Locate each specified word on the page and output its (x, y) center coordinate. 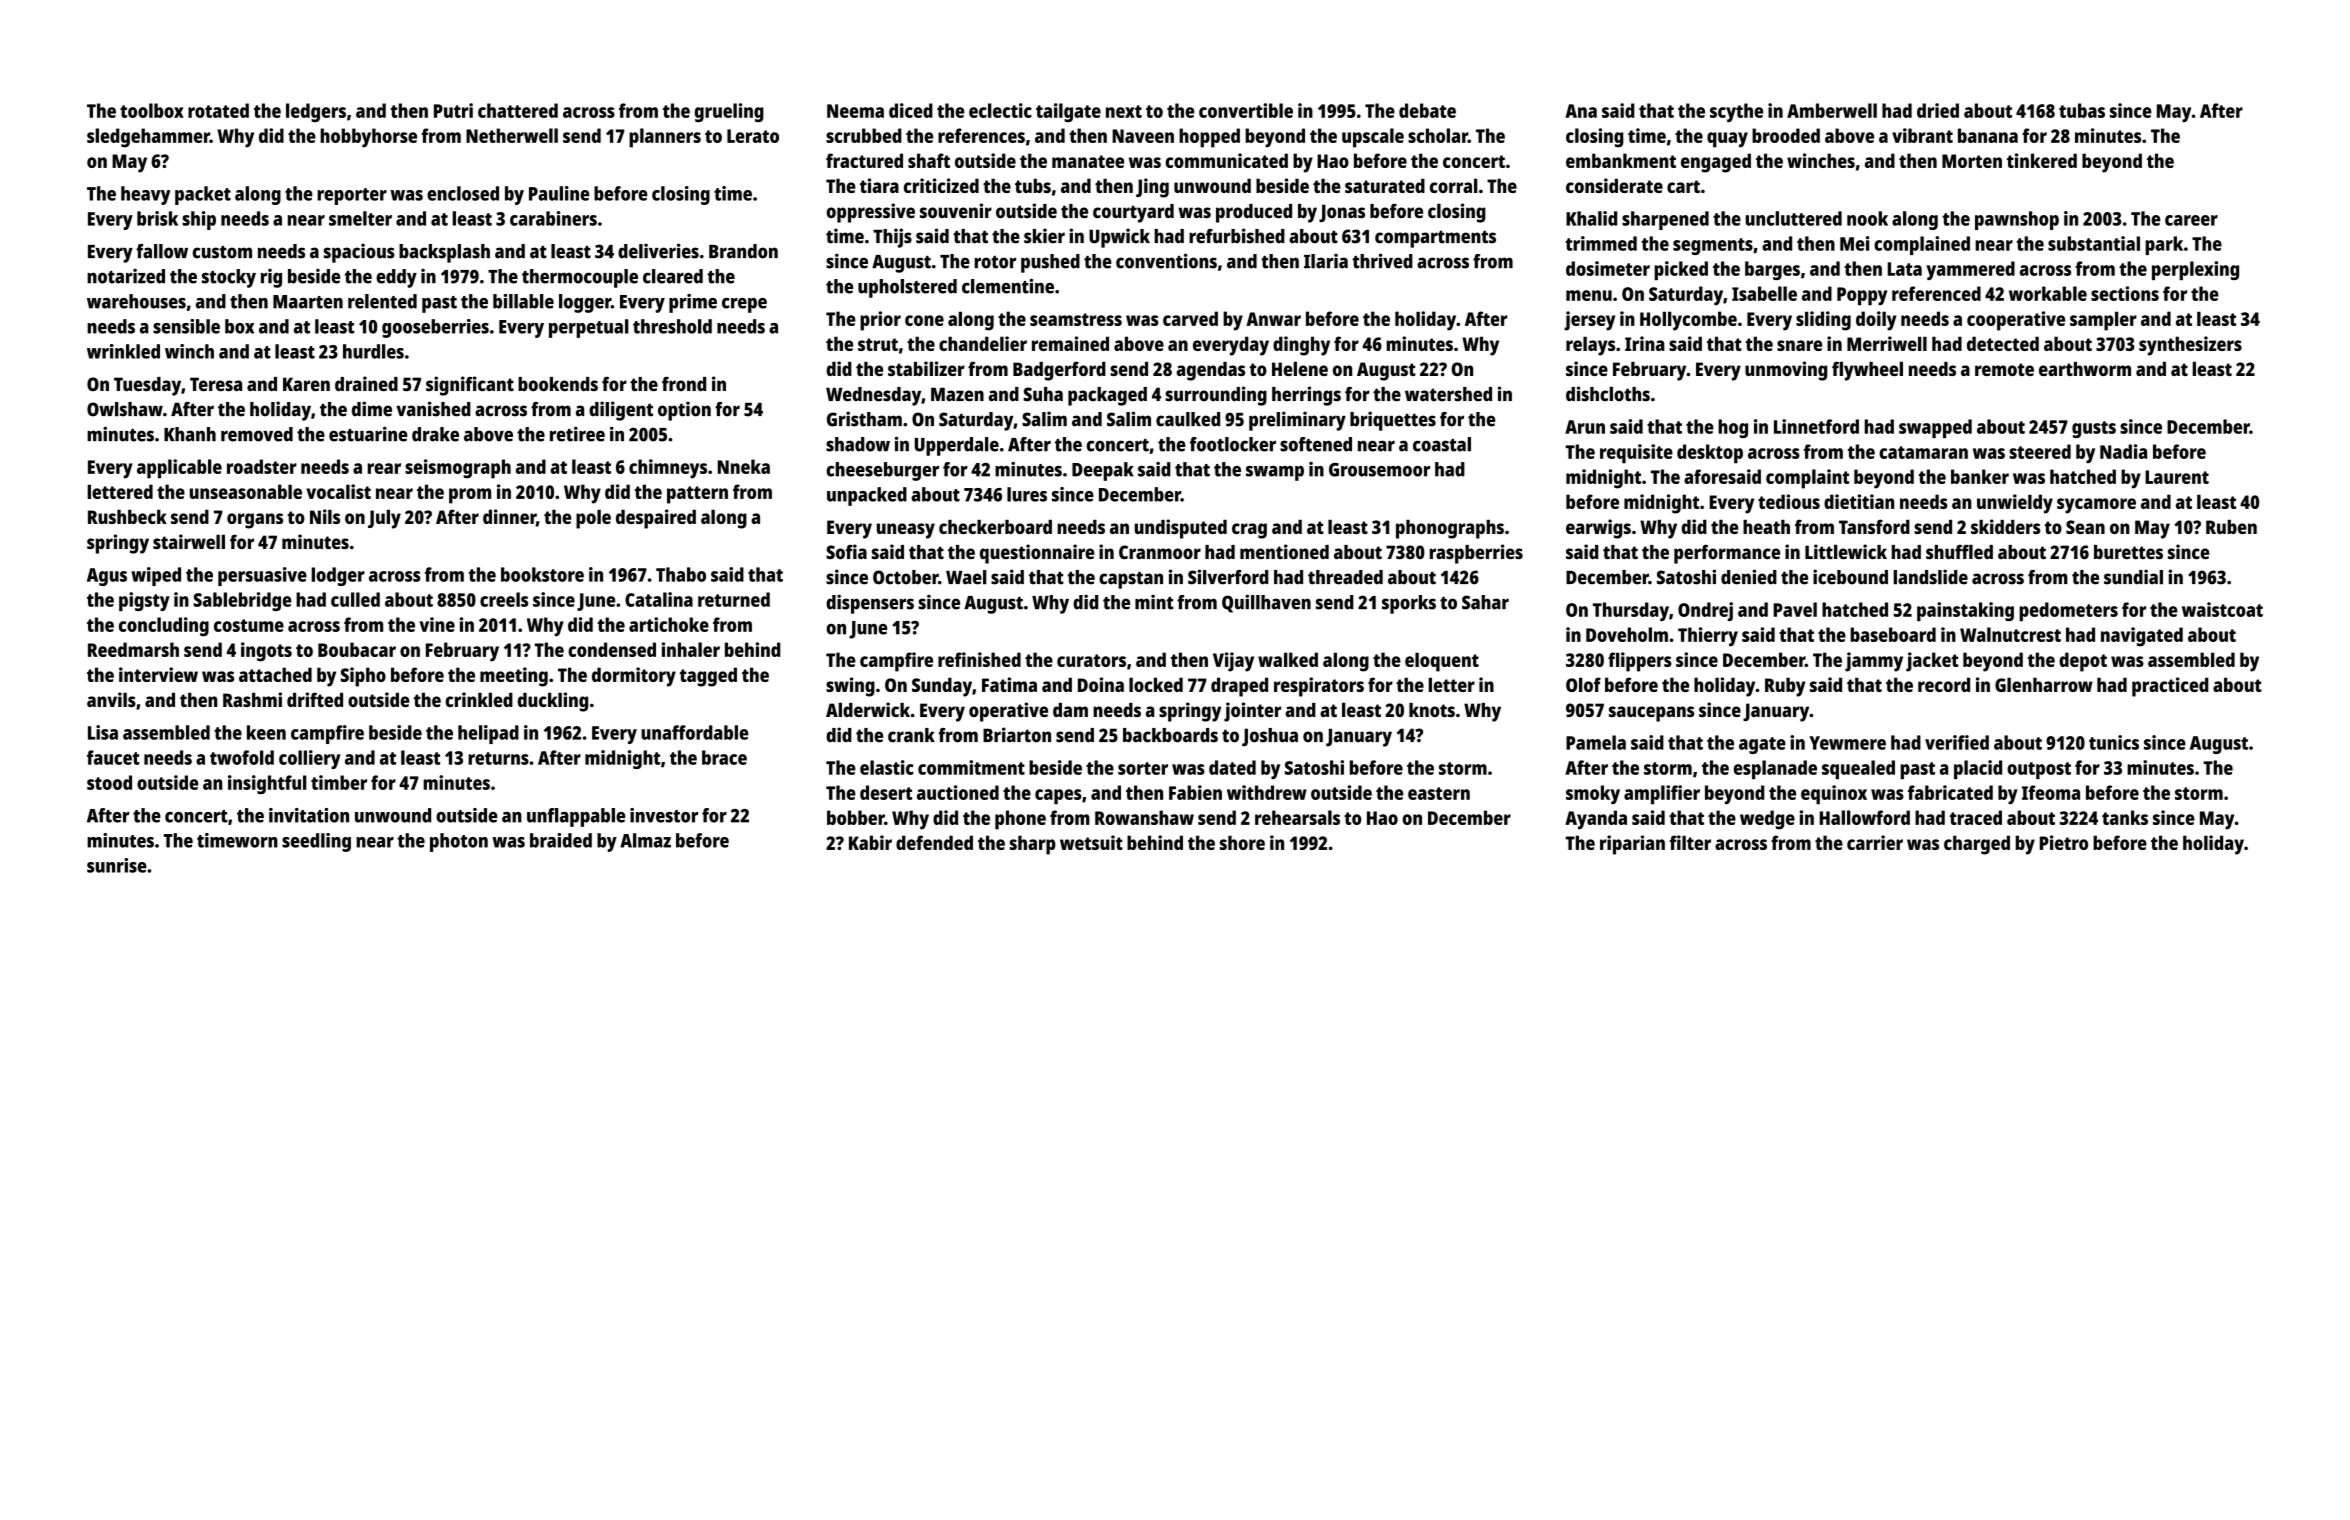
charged (1977, 845)
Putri (453, 110)
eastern (1439, 793)
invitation (309, 815)
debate (1427, 110)
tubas (2082, 110)
